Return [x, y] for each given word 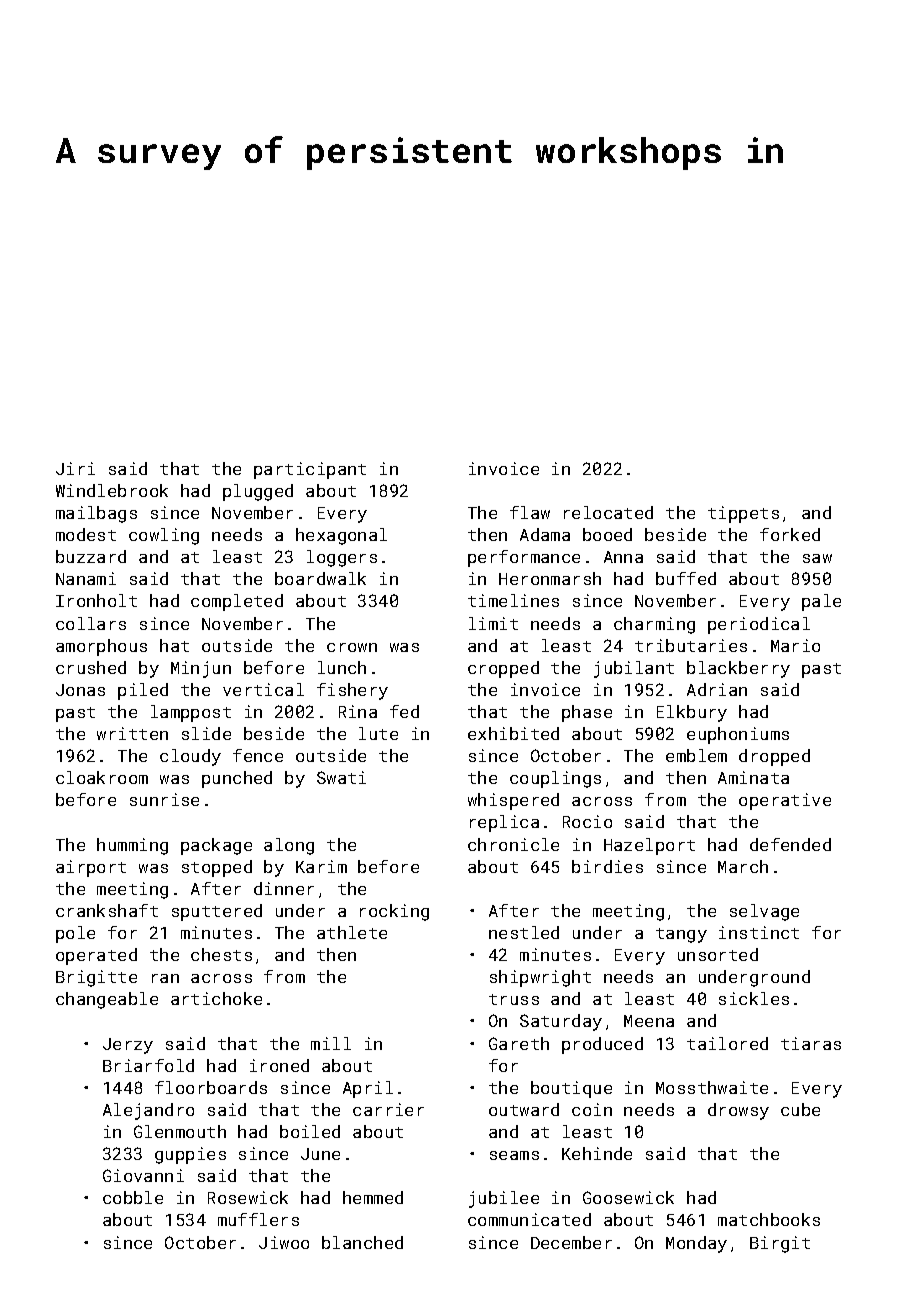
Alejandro [148, 1111]
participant [310, 470]
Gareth [519, 1043]
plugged [258, 492]
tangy [681, 935]
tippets [743, 514]
